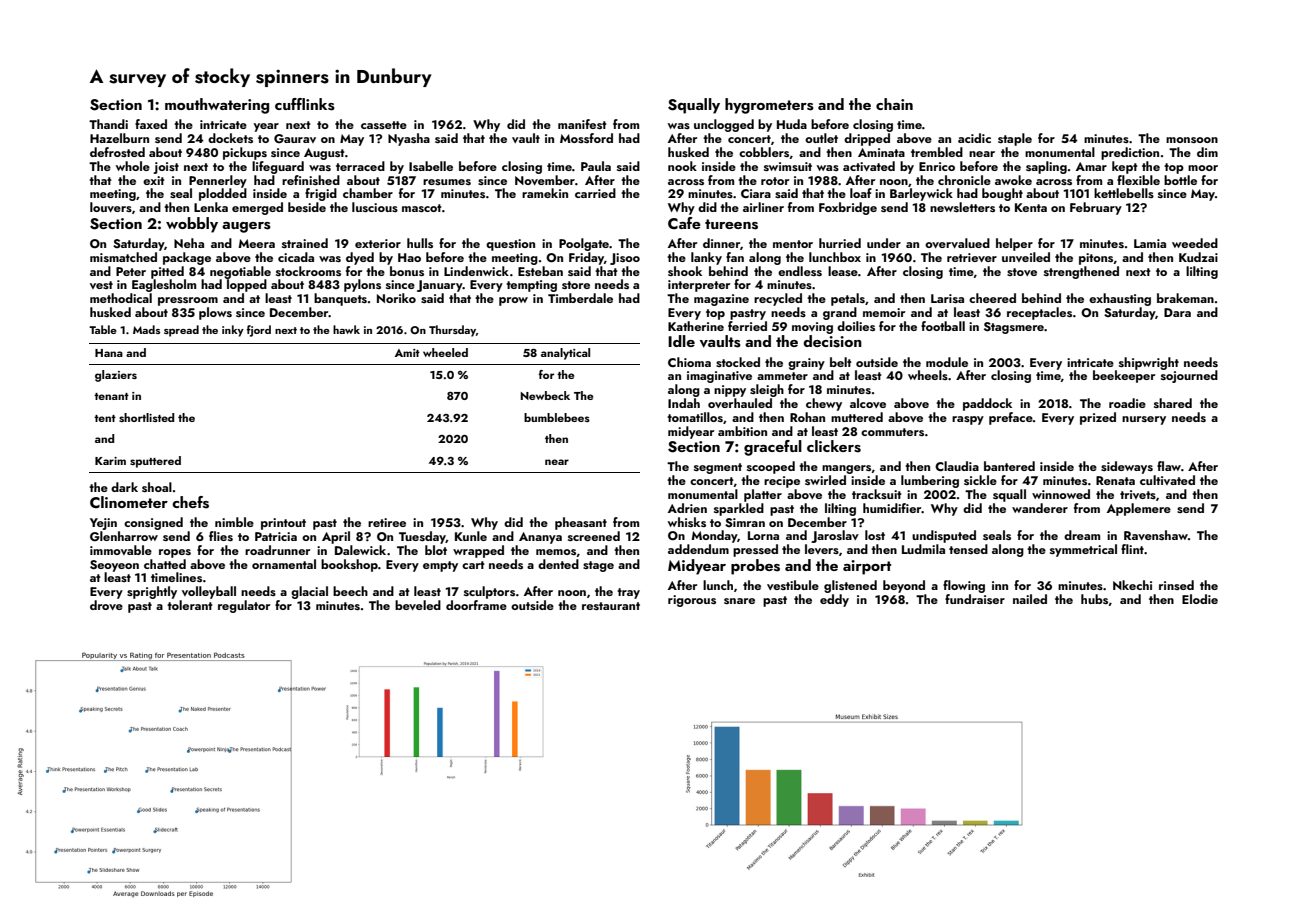 The height and width of the screenshot is (924, 1308). I want to click on football, so click(943, 326).
